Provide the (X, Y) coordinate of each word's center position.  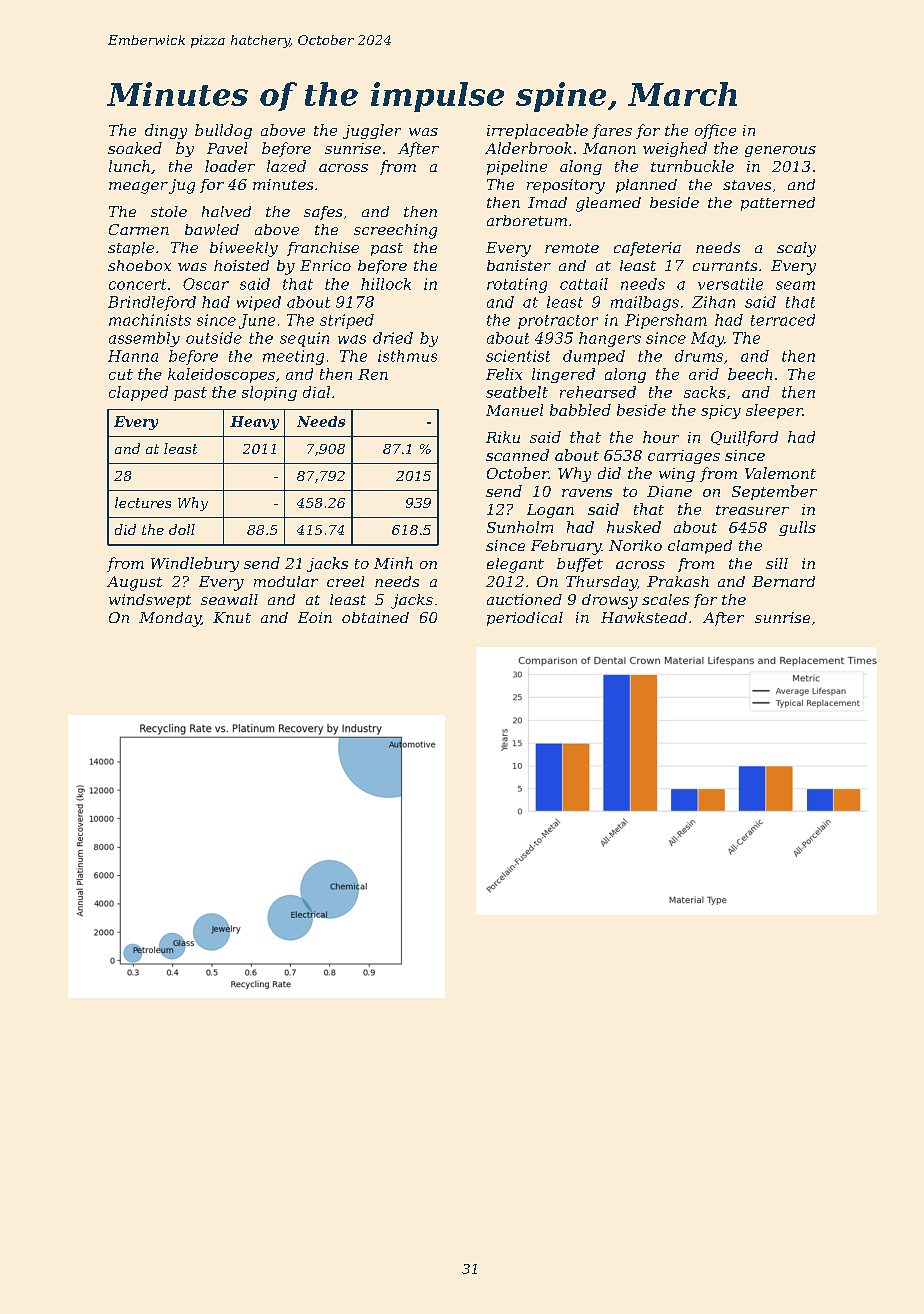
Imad (547, 202)
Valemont (780, 473)
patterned (778, 204)
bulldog (223, 131)
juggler (372, 131)
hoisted (241, 265)
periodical (525, 619)
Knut (232, 617)
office (715, 131)
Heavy (254, 423)
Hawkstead (644, 617)
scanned (517, 455)
